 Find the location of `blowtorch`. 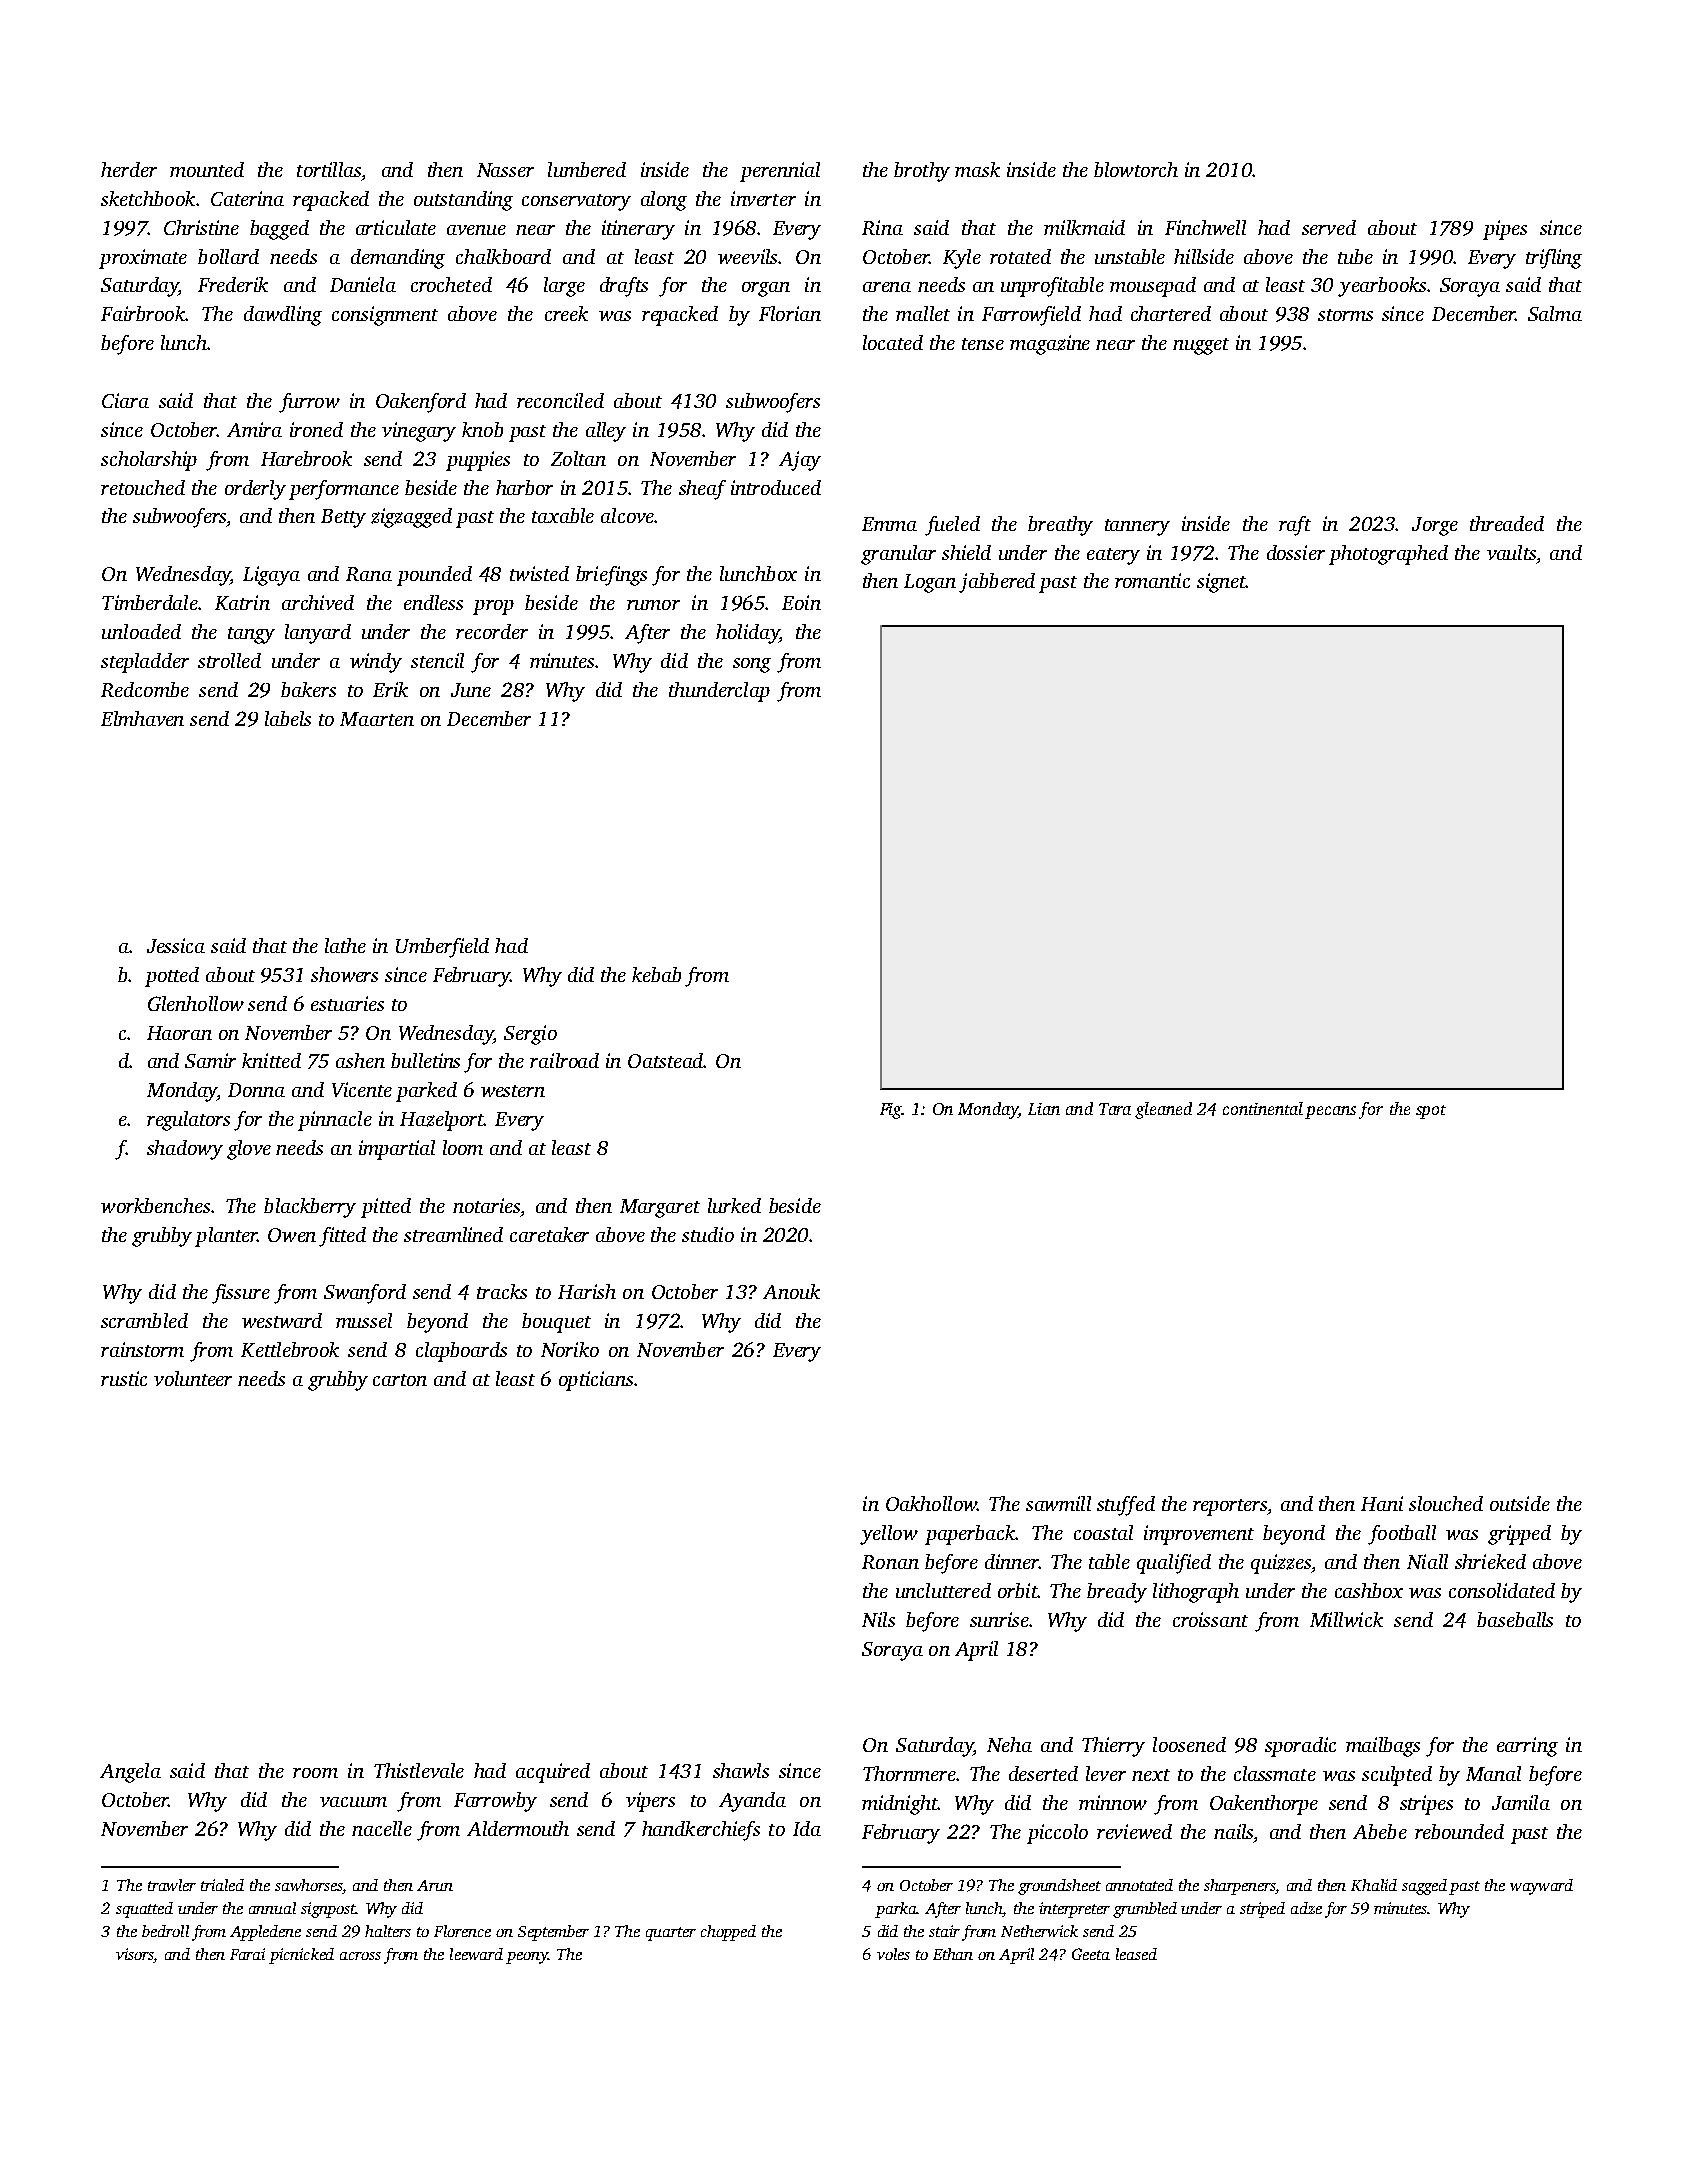

blowtorch is located at coordinates (1136, 169).
